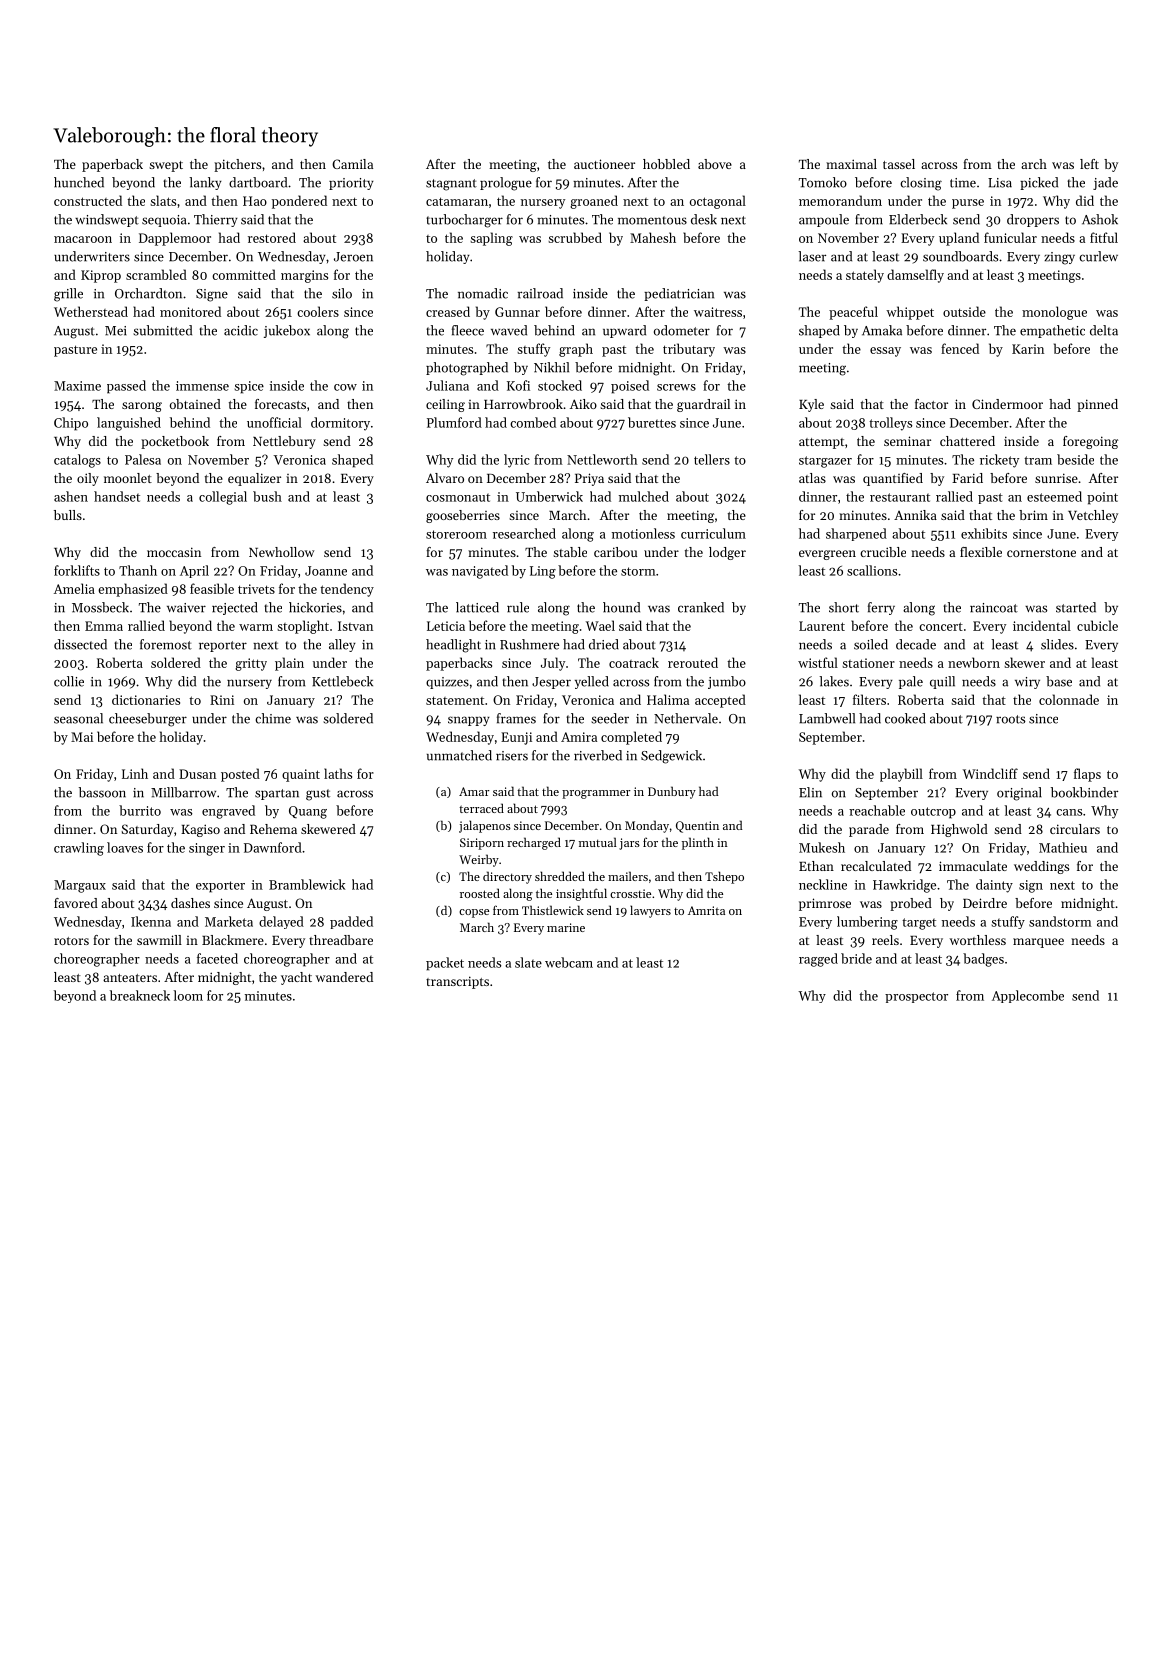 The width and height of the screenshot is (1172, 1658). What do you see at coordinates (549, 496) in the screenshot?
I see `Umberwick` at bounding box center [549, 496].
